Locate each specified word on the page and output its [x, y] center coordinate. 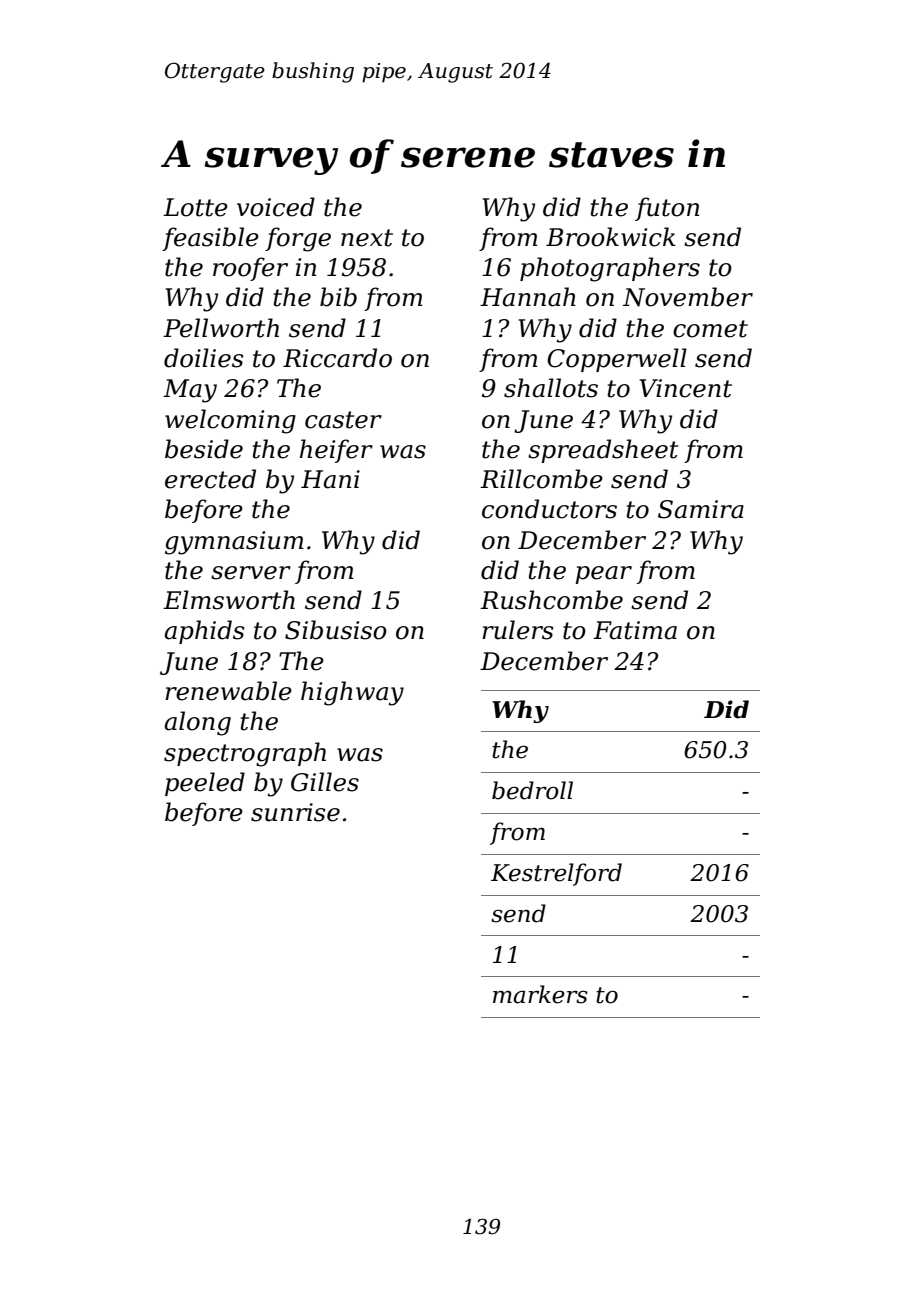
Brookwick [611, 237]
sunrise [295, 812]
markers [540, 994]
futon [667, 209]
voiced [276, 207]
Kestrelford [556, 874]
